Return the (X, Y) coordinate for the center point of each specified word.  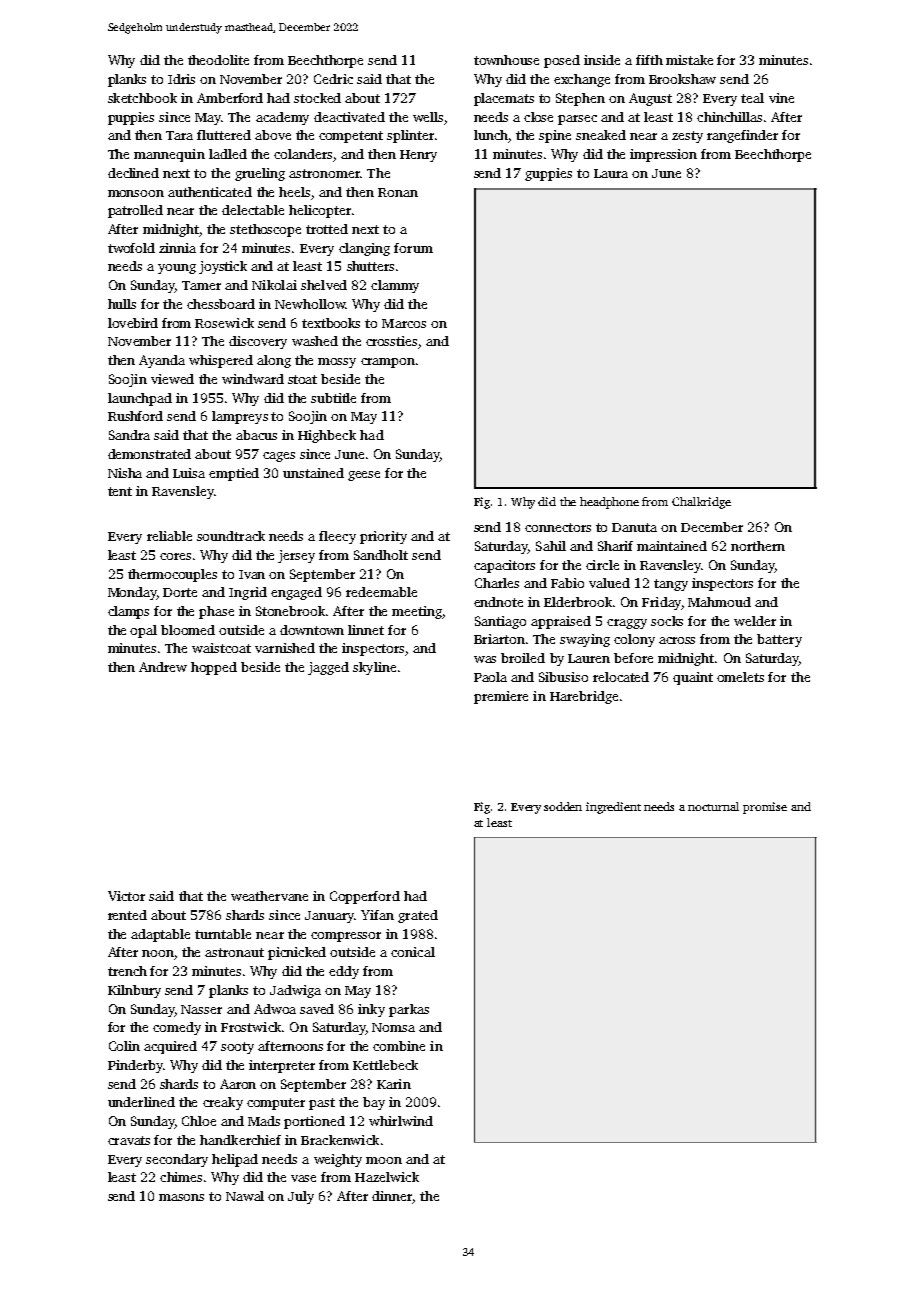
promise (765, 808)
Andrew (163, 667)
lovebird (133, 323)
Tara (179, 135)
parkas (409, 1010)
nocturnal (713, 806)
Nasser (201, 1009)
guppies (548, 174)
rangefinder (742, 136)
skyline (374, 668)
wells (428, 117)
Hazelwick (387, 1177)
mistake (689, 60)
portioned (314, 1122)
